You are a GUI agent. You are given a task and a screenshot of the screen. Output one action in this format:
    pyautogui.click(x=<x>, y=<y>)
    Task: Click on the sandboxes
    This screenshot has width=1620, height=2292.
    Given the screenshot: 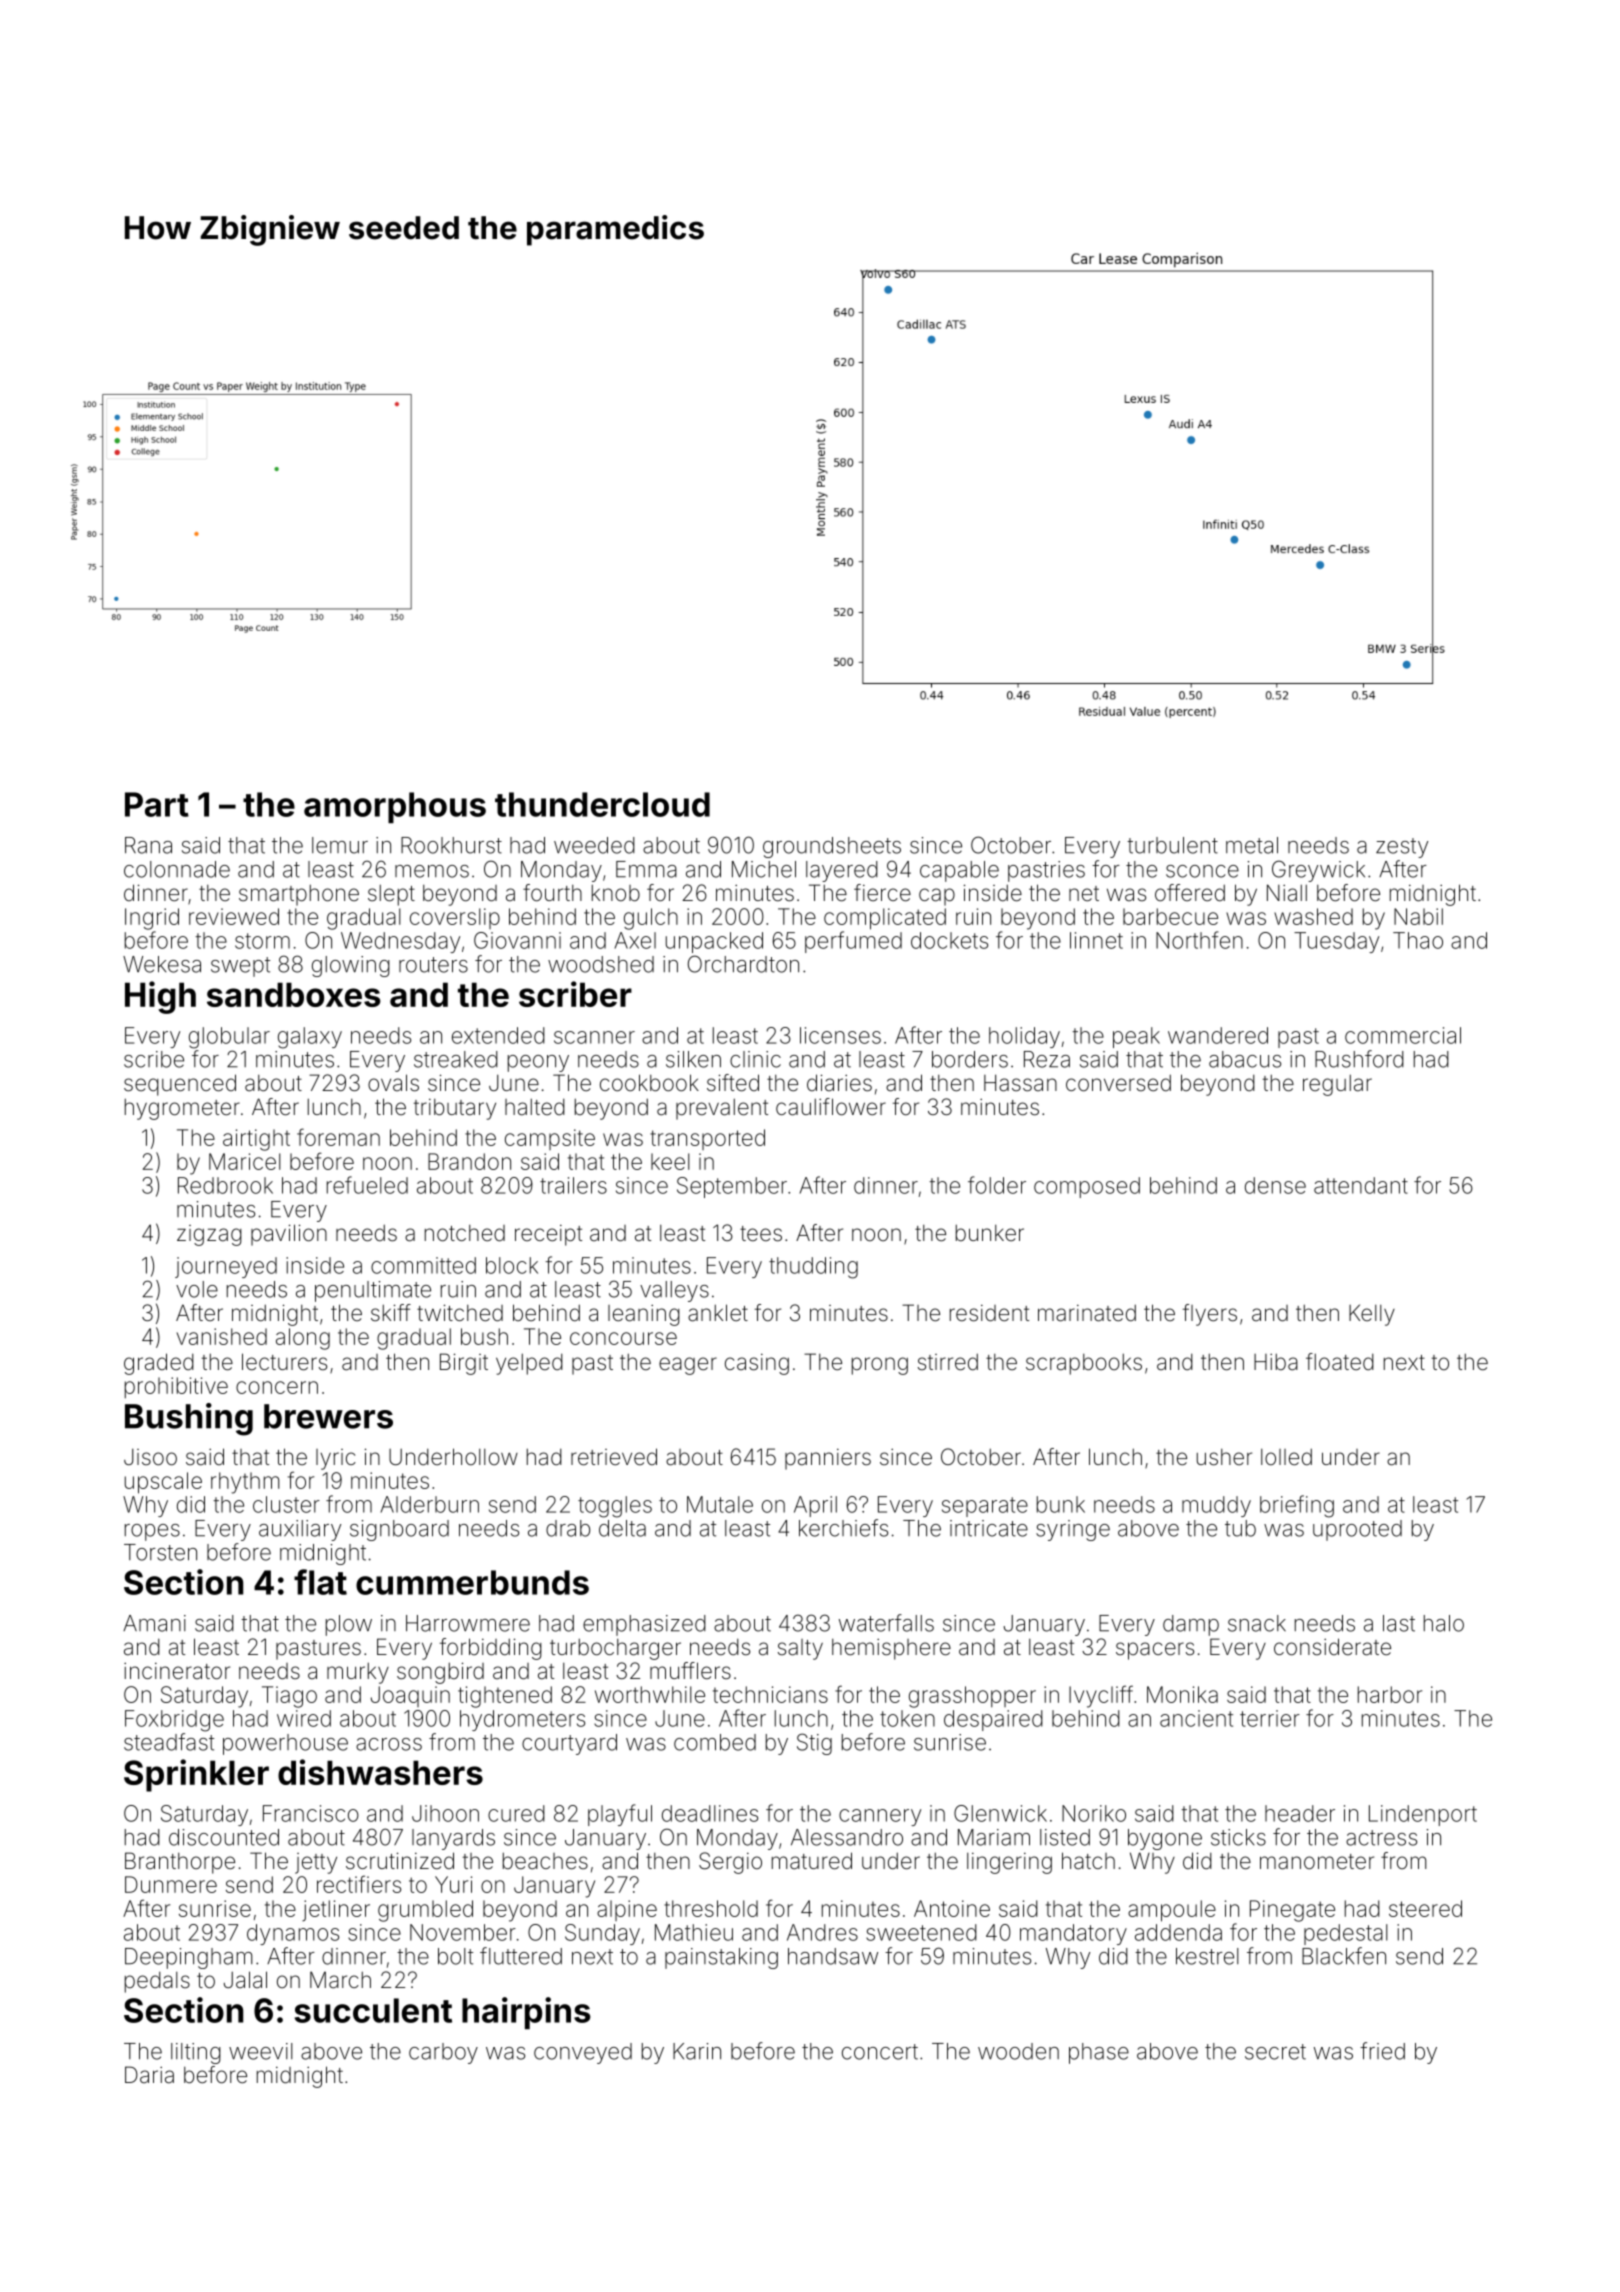 What is the action you would take?
    pyautogui.click(x=294, y=994)
